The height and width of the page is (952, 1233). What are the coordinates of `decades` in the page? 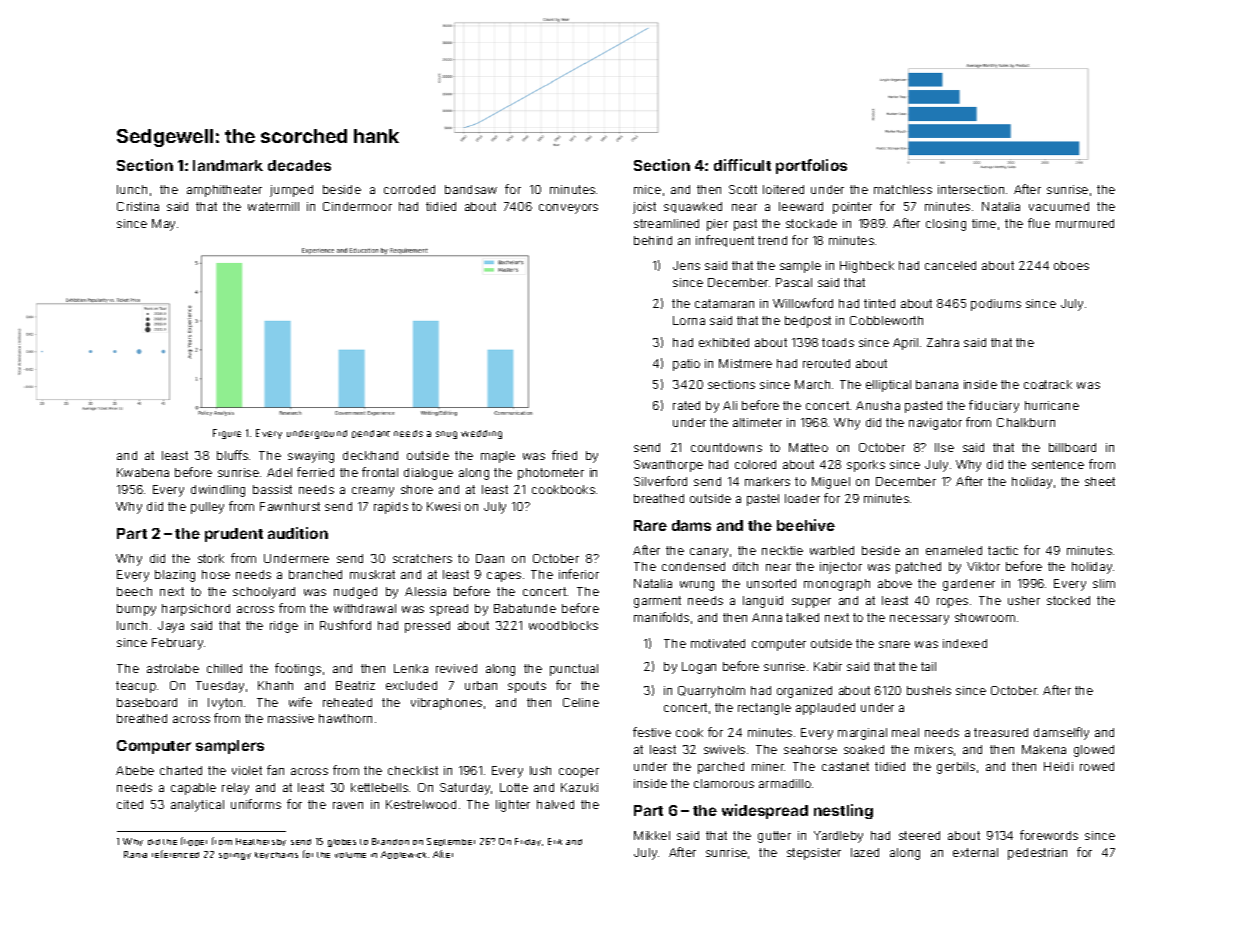 It's located at (299, 165).
